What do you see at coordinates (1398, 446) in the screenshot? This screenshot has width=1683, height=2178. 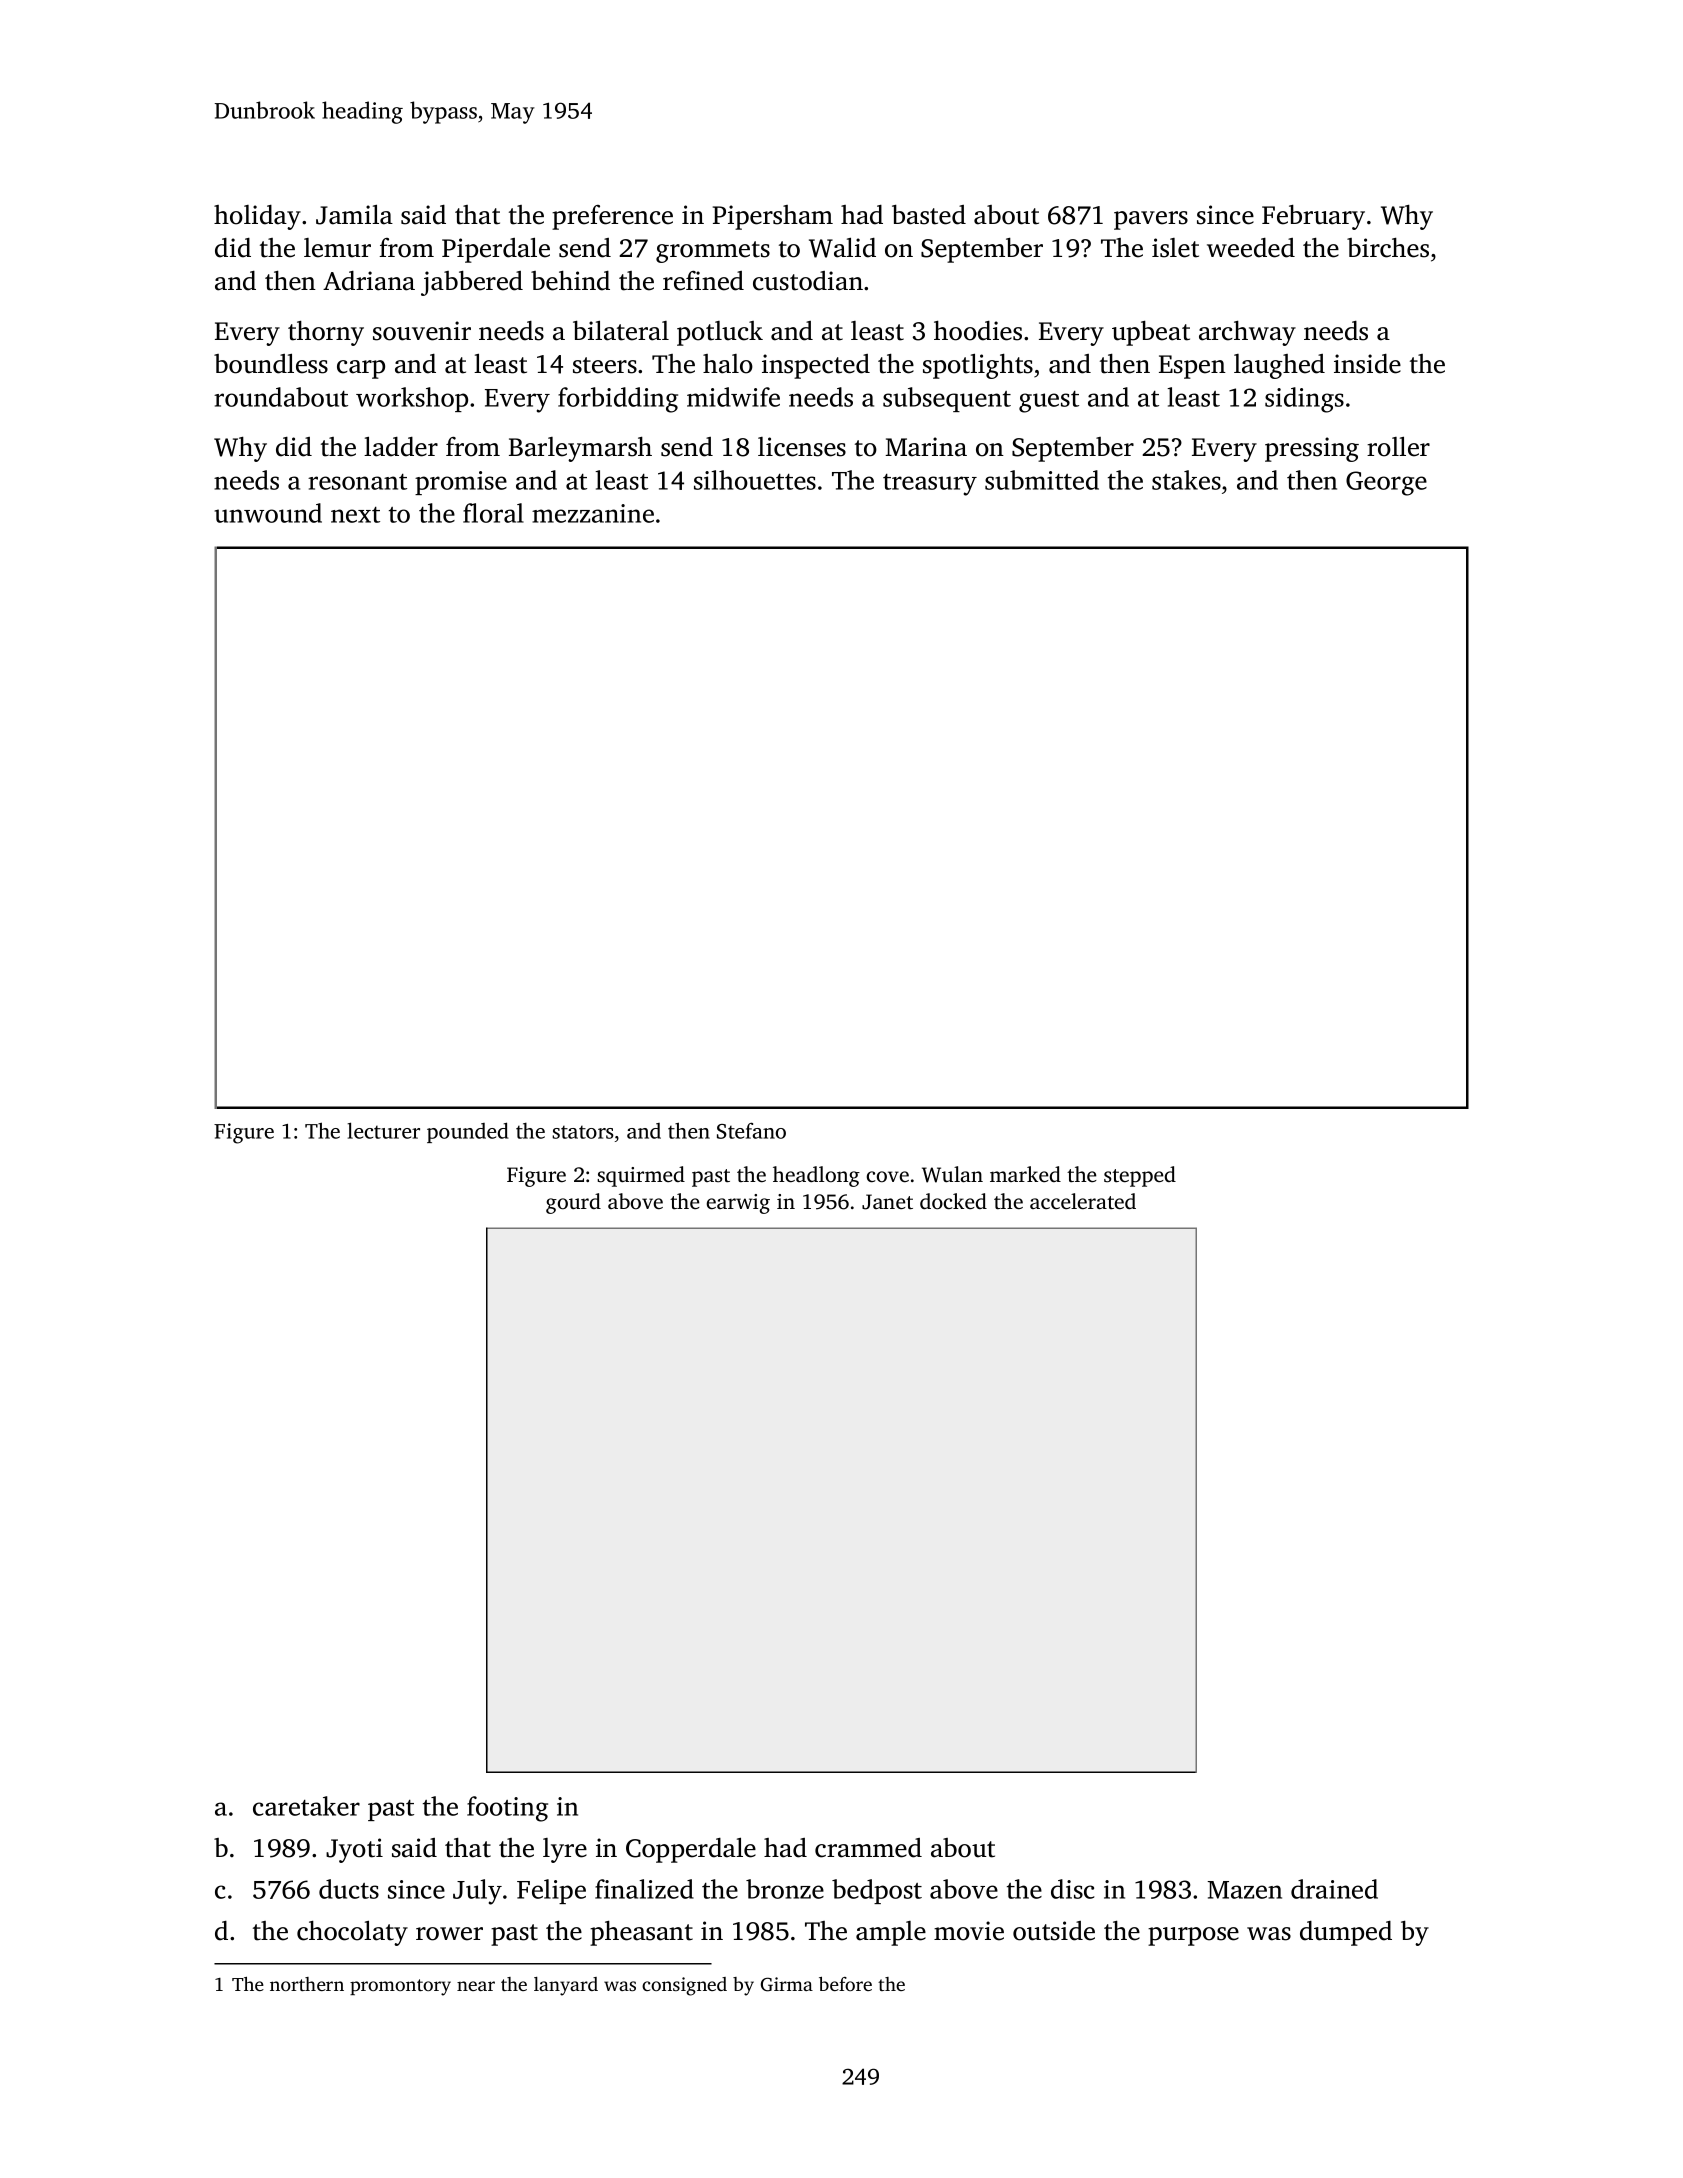 I see `roller` at bounding box center [1398, 446].
